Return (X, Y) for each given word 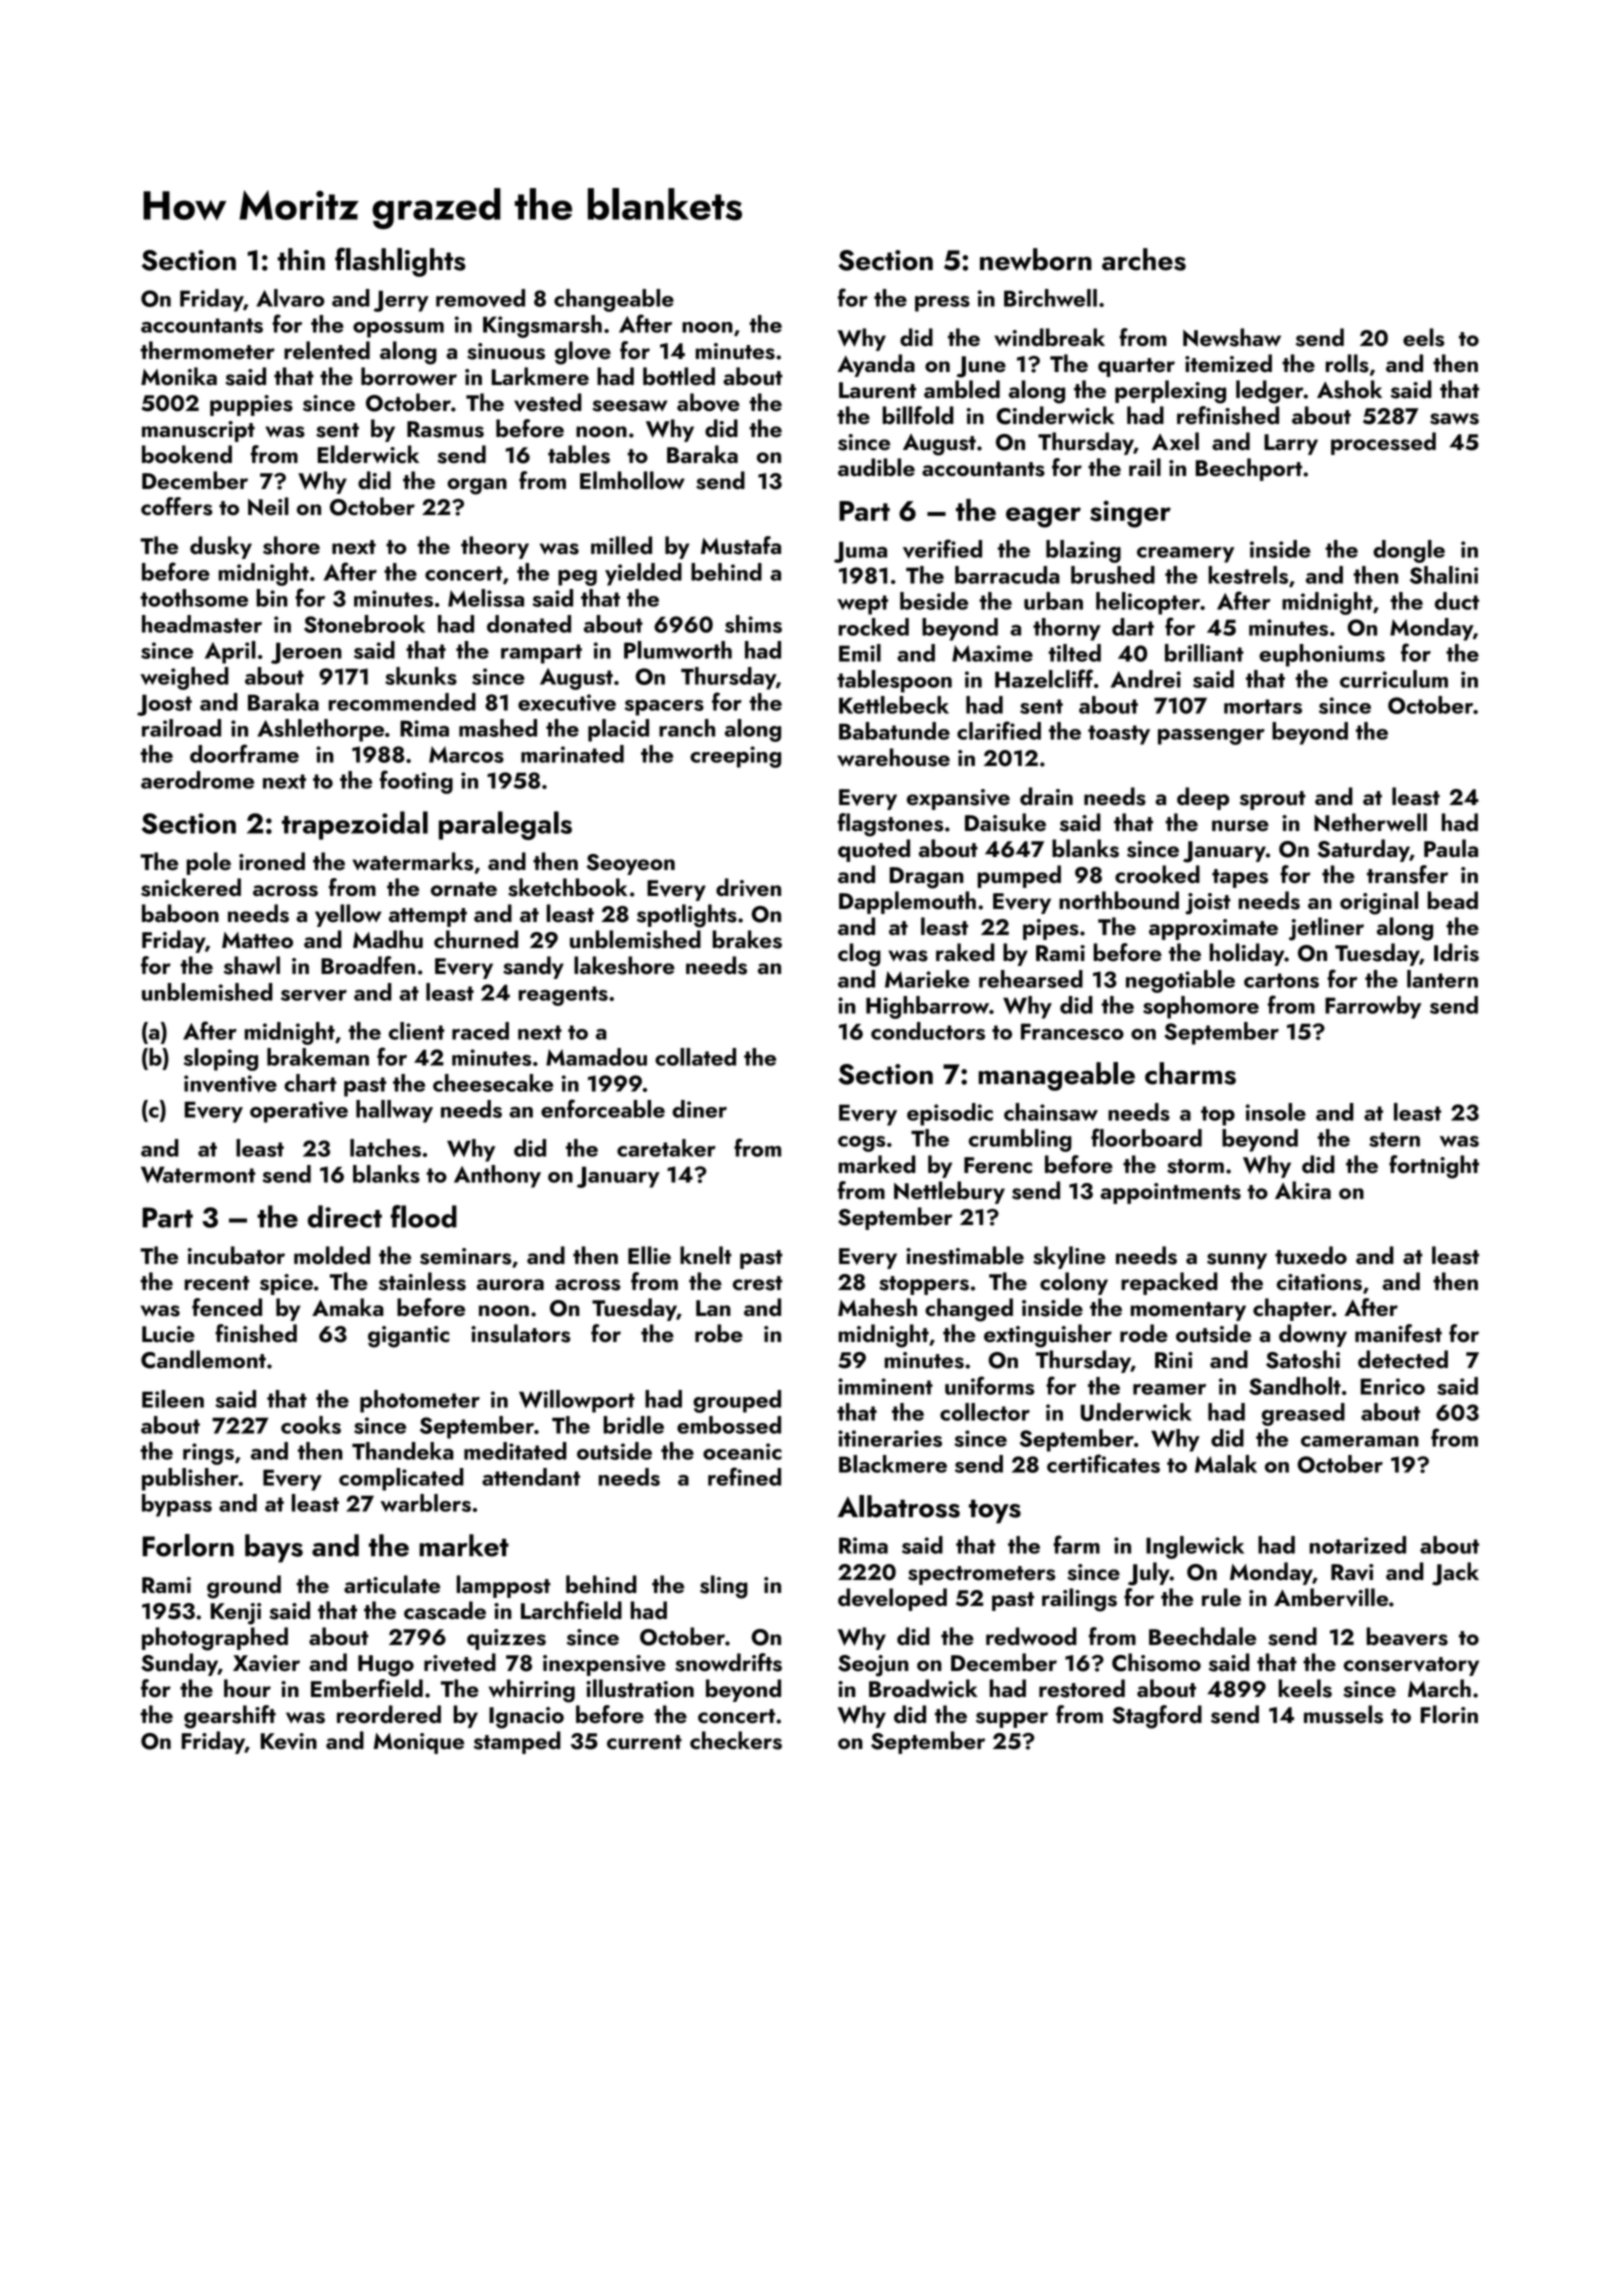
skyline (1069, 1257)
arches (1144, 259)
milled (621, 545)
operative (299, 1112)
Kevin (289, 1741)
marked (877, 1164)
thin (301, 259)
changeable (614, 300)
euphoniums (1322, 655)
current (644, 1742)
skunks (421, 676)
